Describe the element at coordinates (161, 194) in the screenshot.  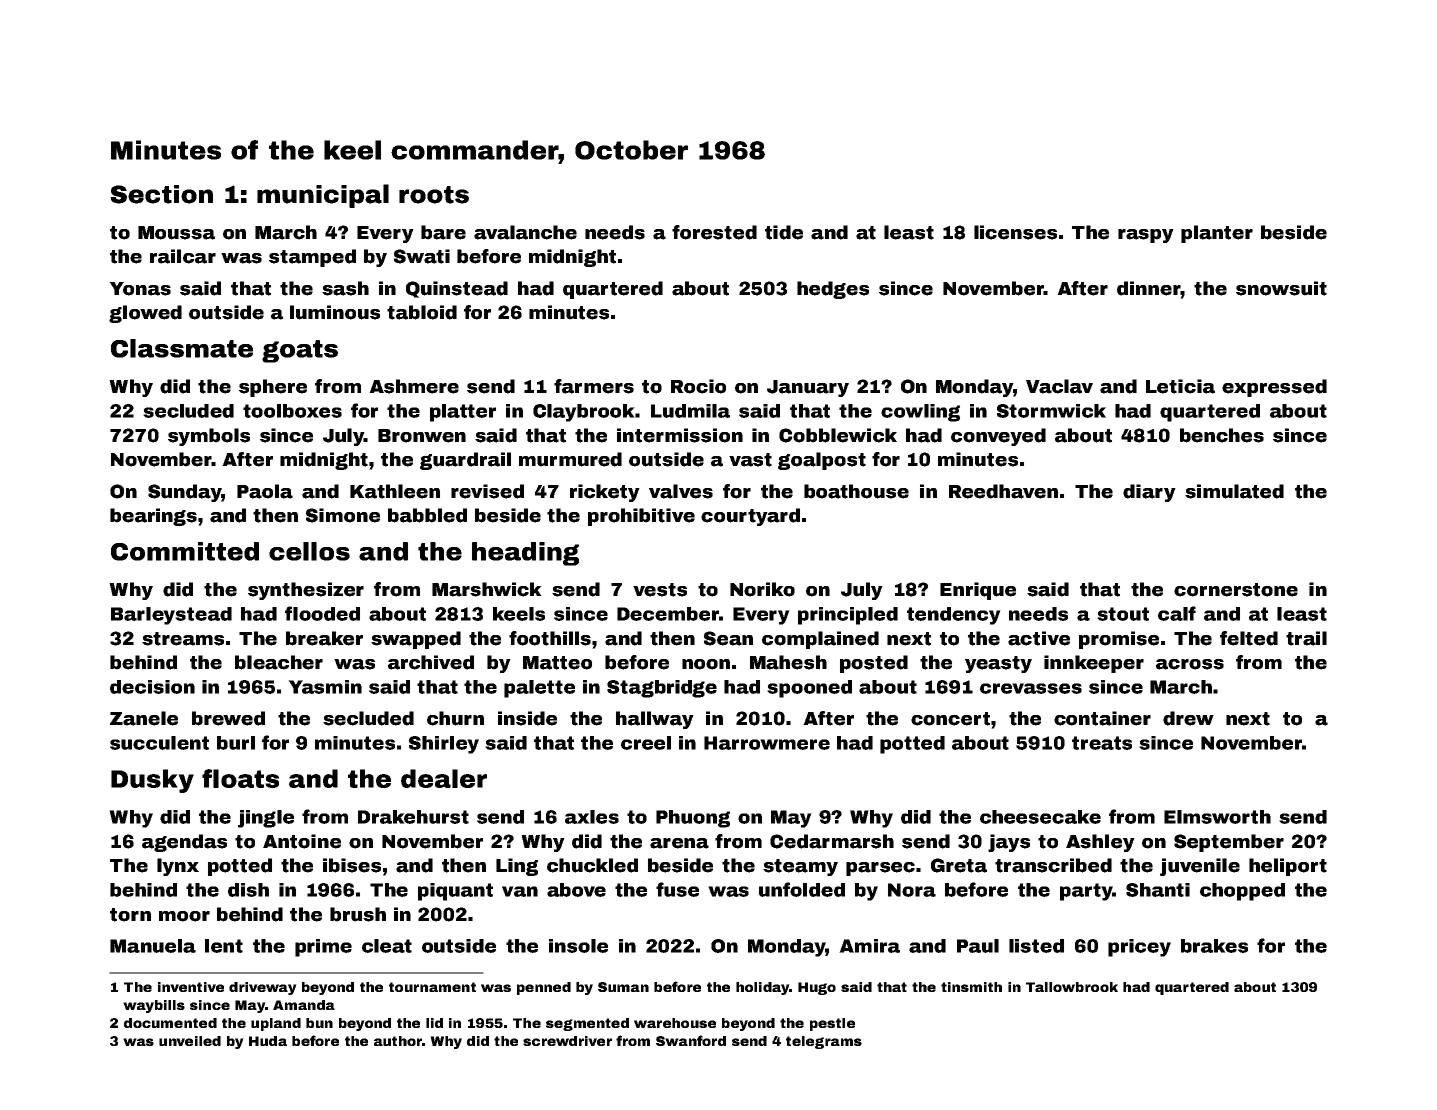
I see `Section` at that location.
